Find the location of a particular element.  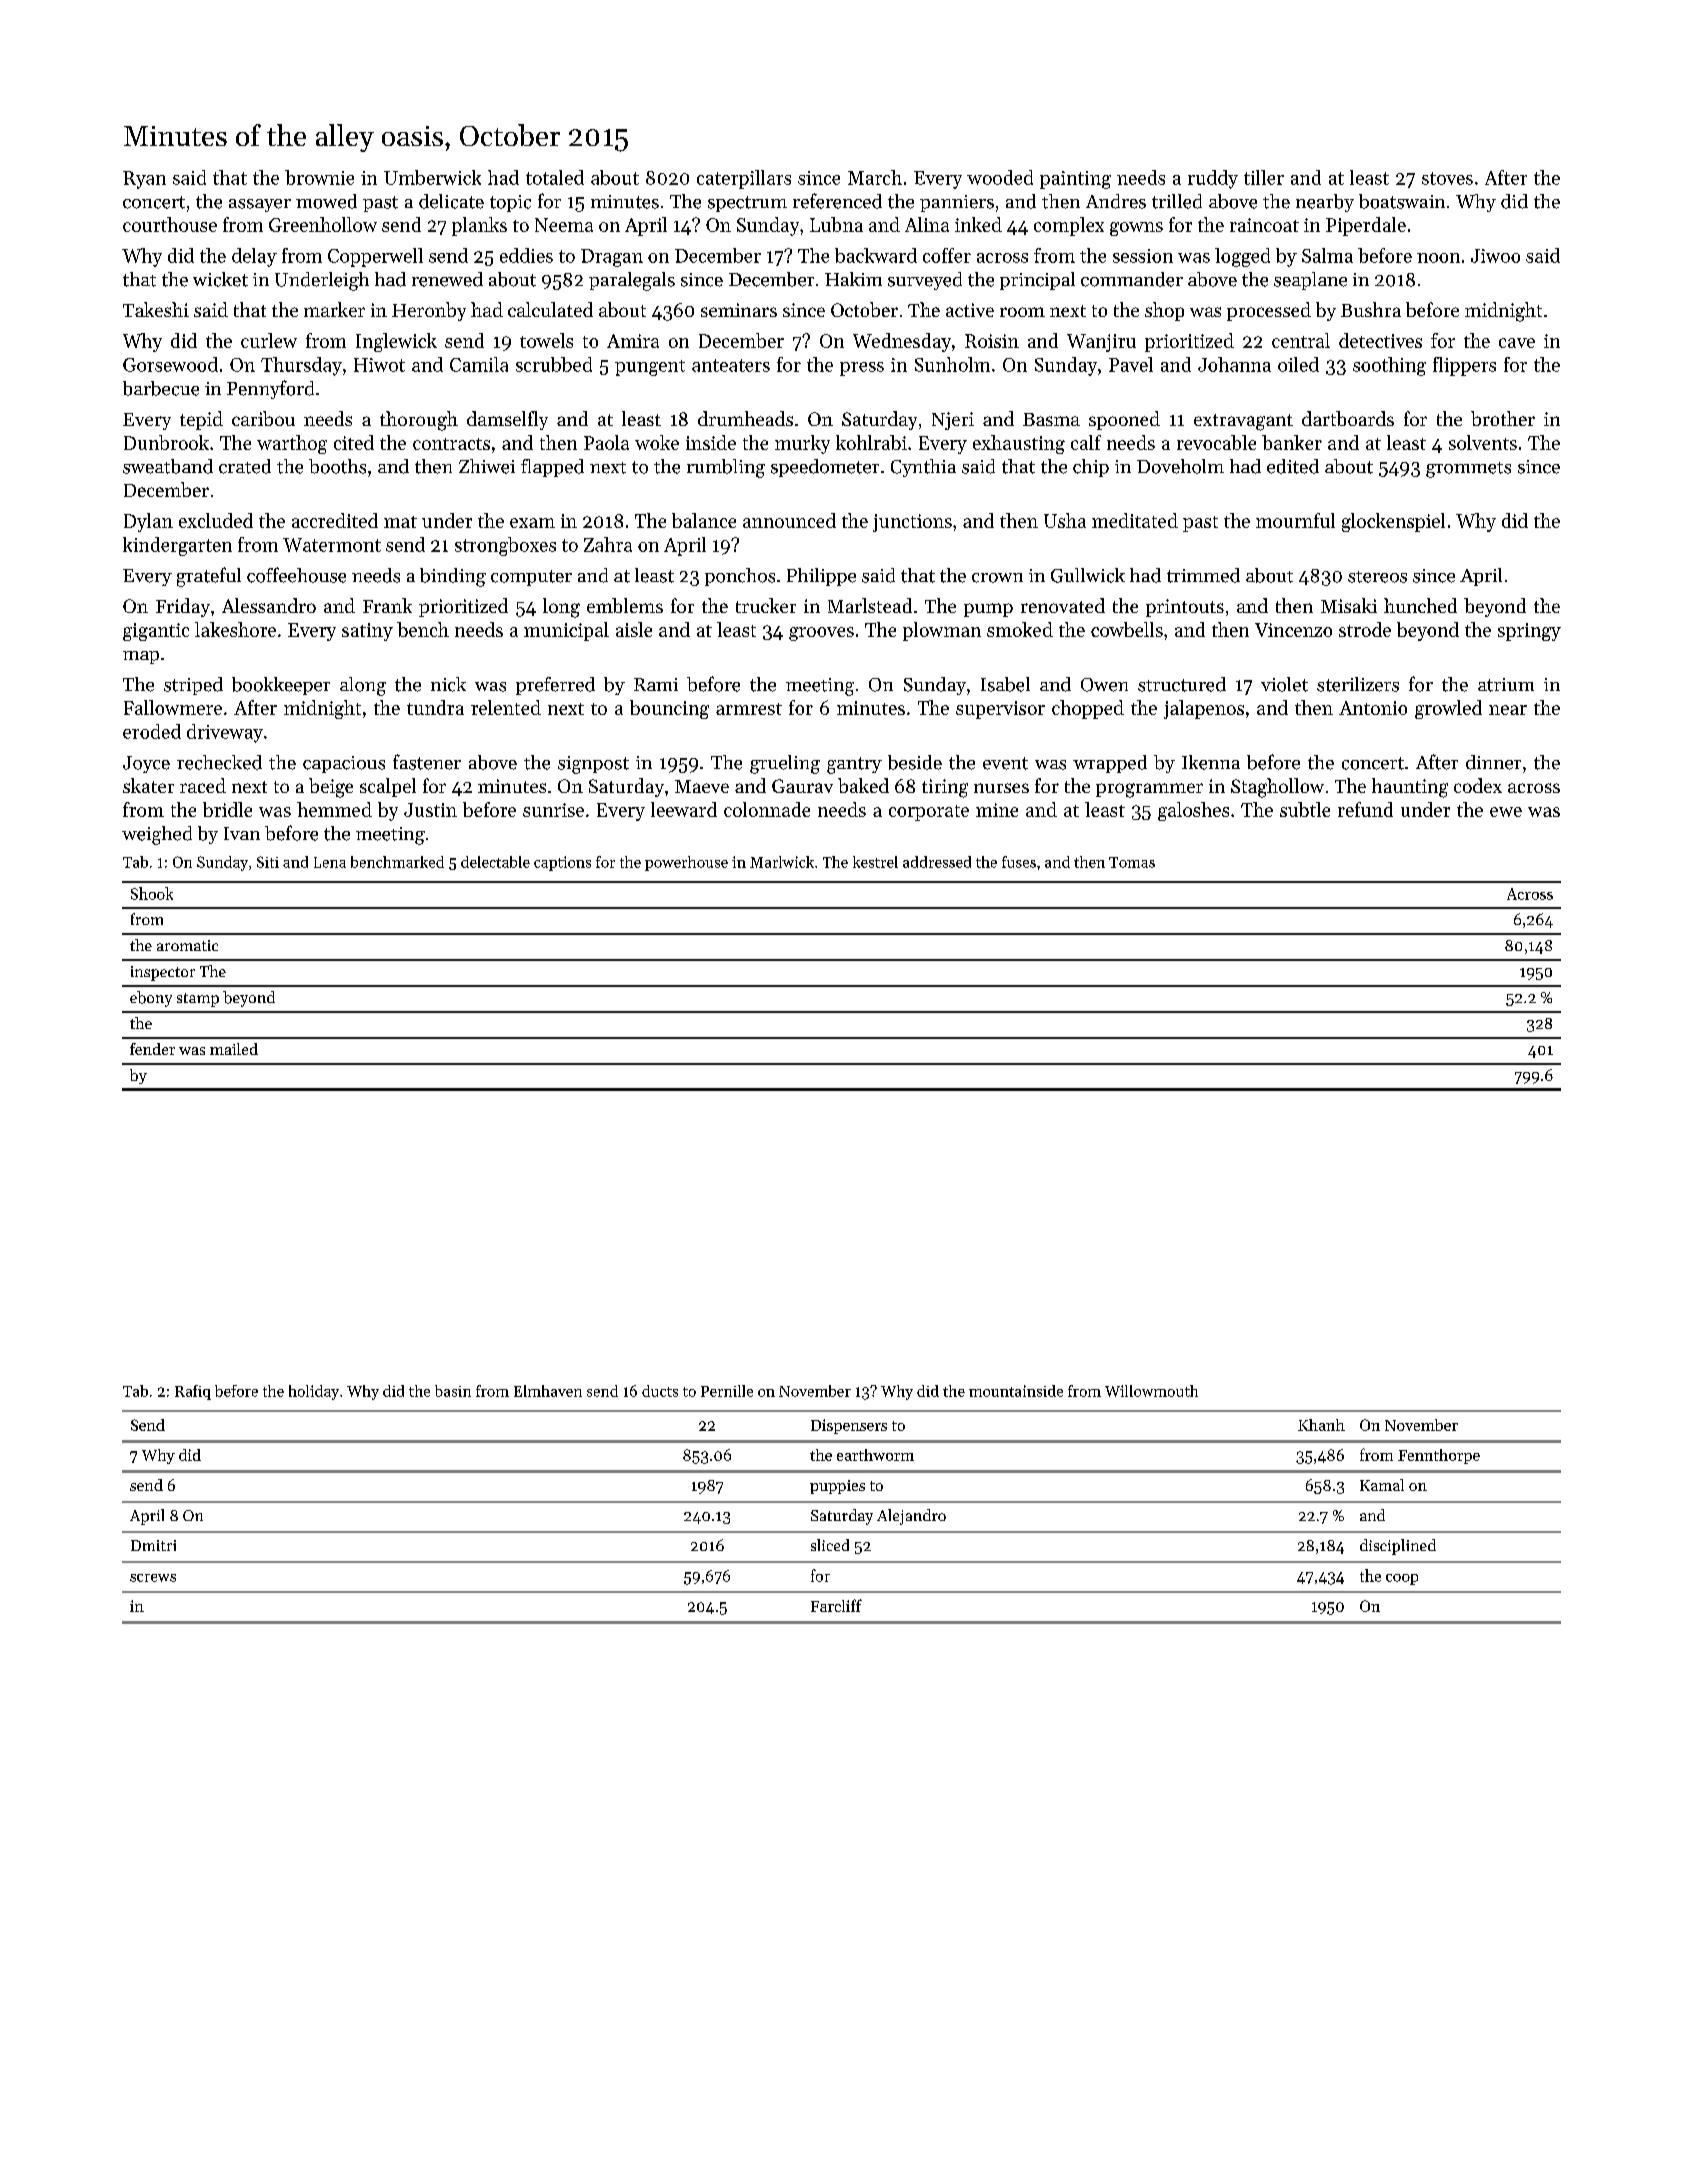

Amira is located at coordinates (633, 341).
